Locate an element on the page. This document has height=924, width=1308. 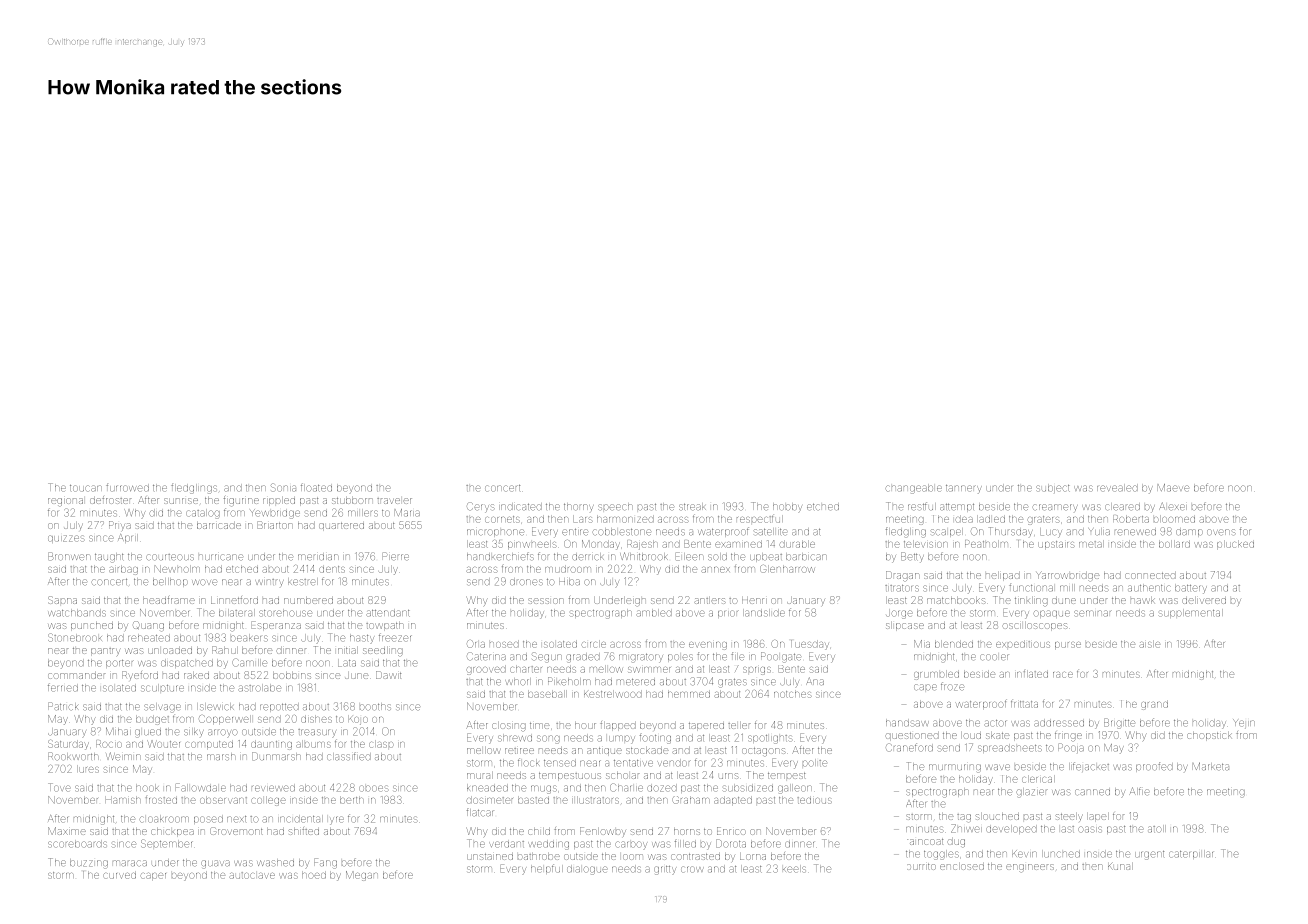
aisle is located at coordinates (1149, 644).
